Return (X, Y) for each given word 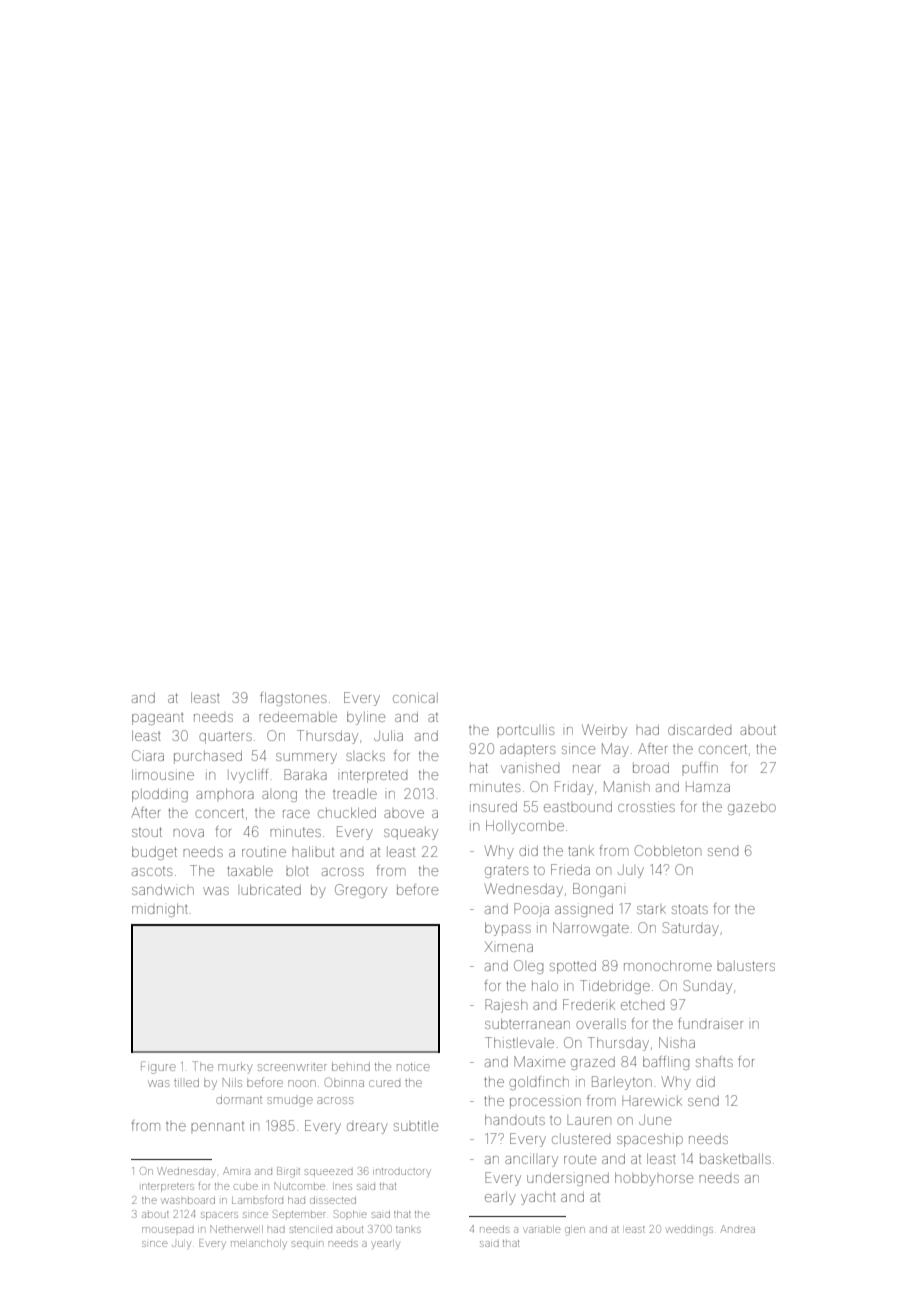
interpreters (168, 1187)
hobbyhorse (654, 1179)
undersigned (568, 1179)
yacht (538, 1198)
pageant (158, 719)
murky (235, 1068)
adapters (527, 749)
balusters (746, 966)
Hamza (708, 787)
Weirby (604, 731)
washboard (188, 1200)
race (296, 814)
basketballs (735, 1158)
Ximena (509, 947)
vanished (530, 768)
